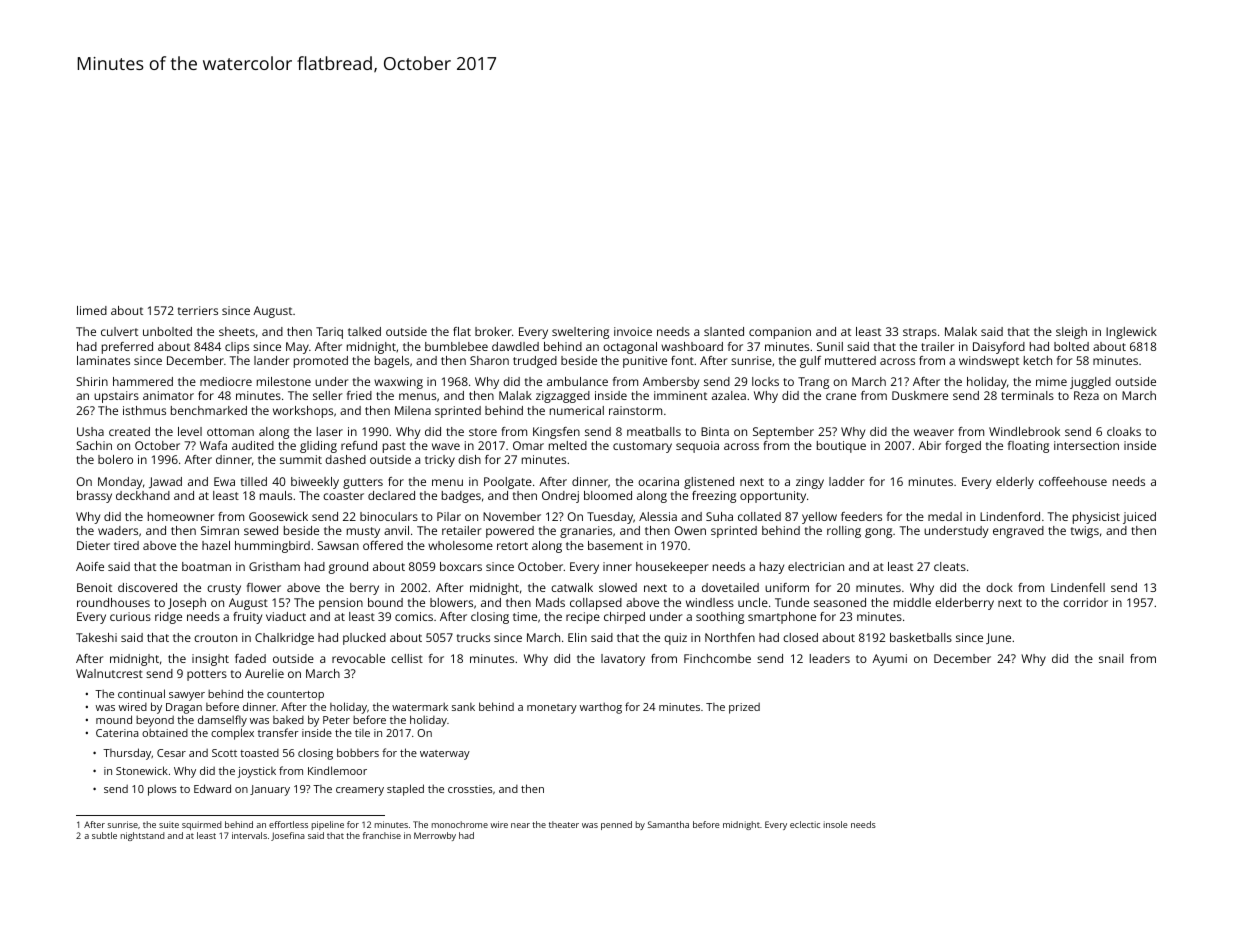  What do you see at coordinates (226, 381) in the image?
I see `mediocre` at bounding box center [226, 381].
